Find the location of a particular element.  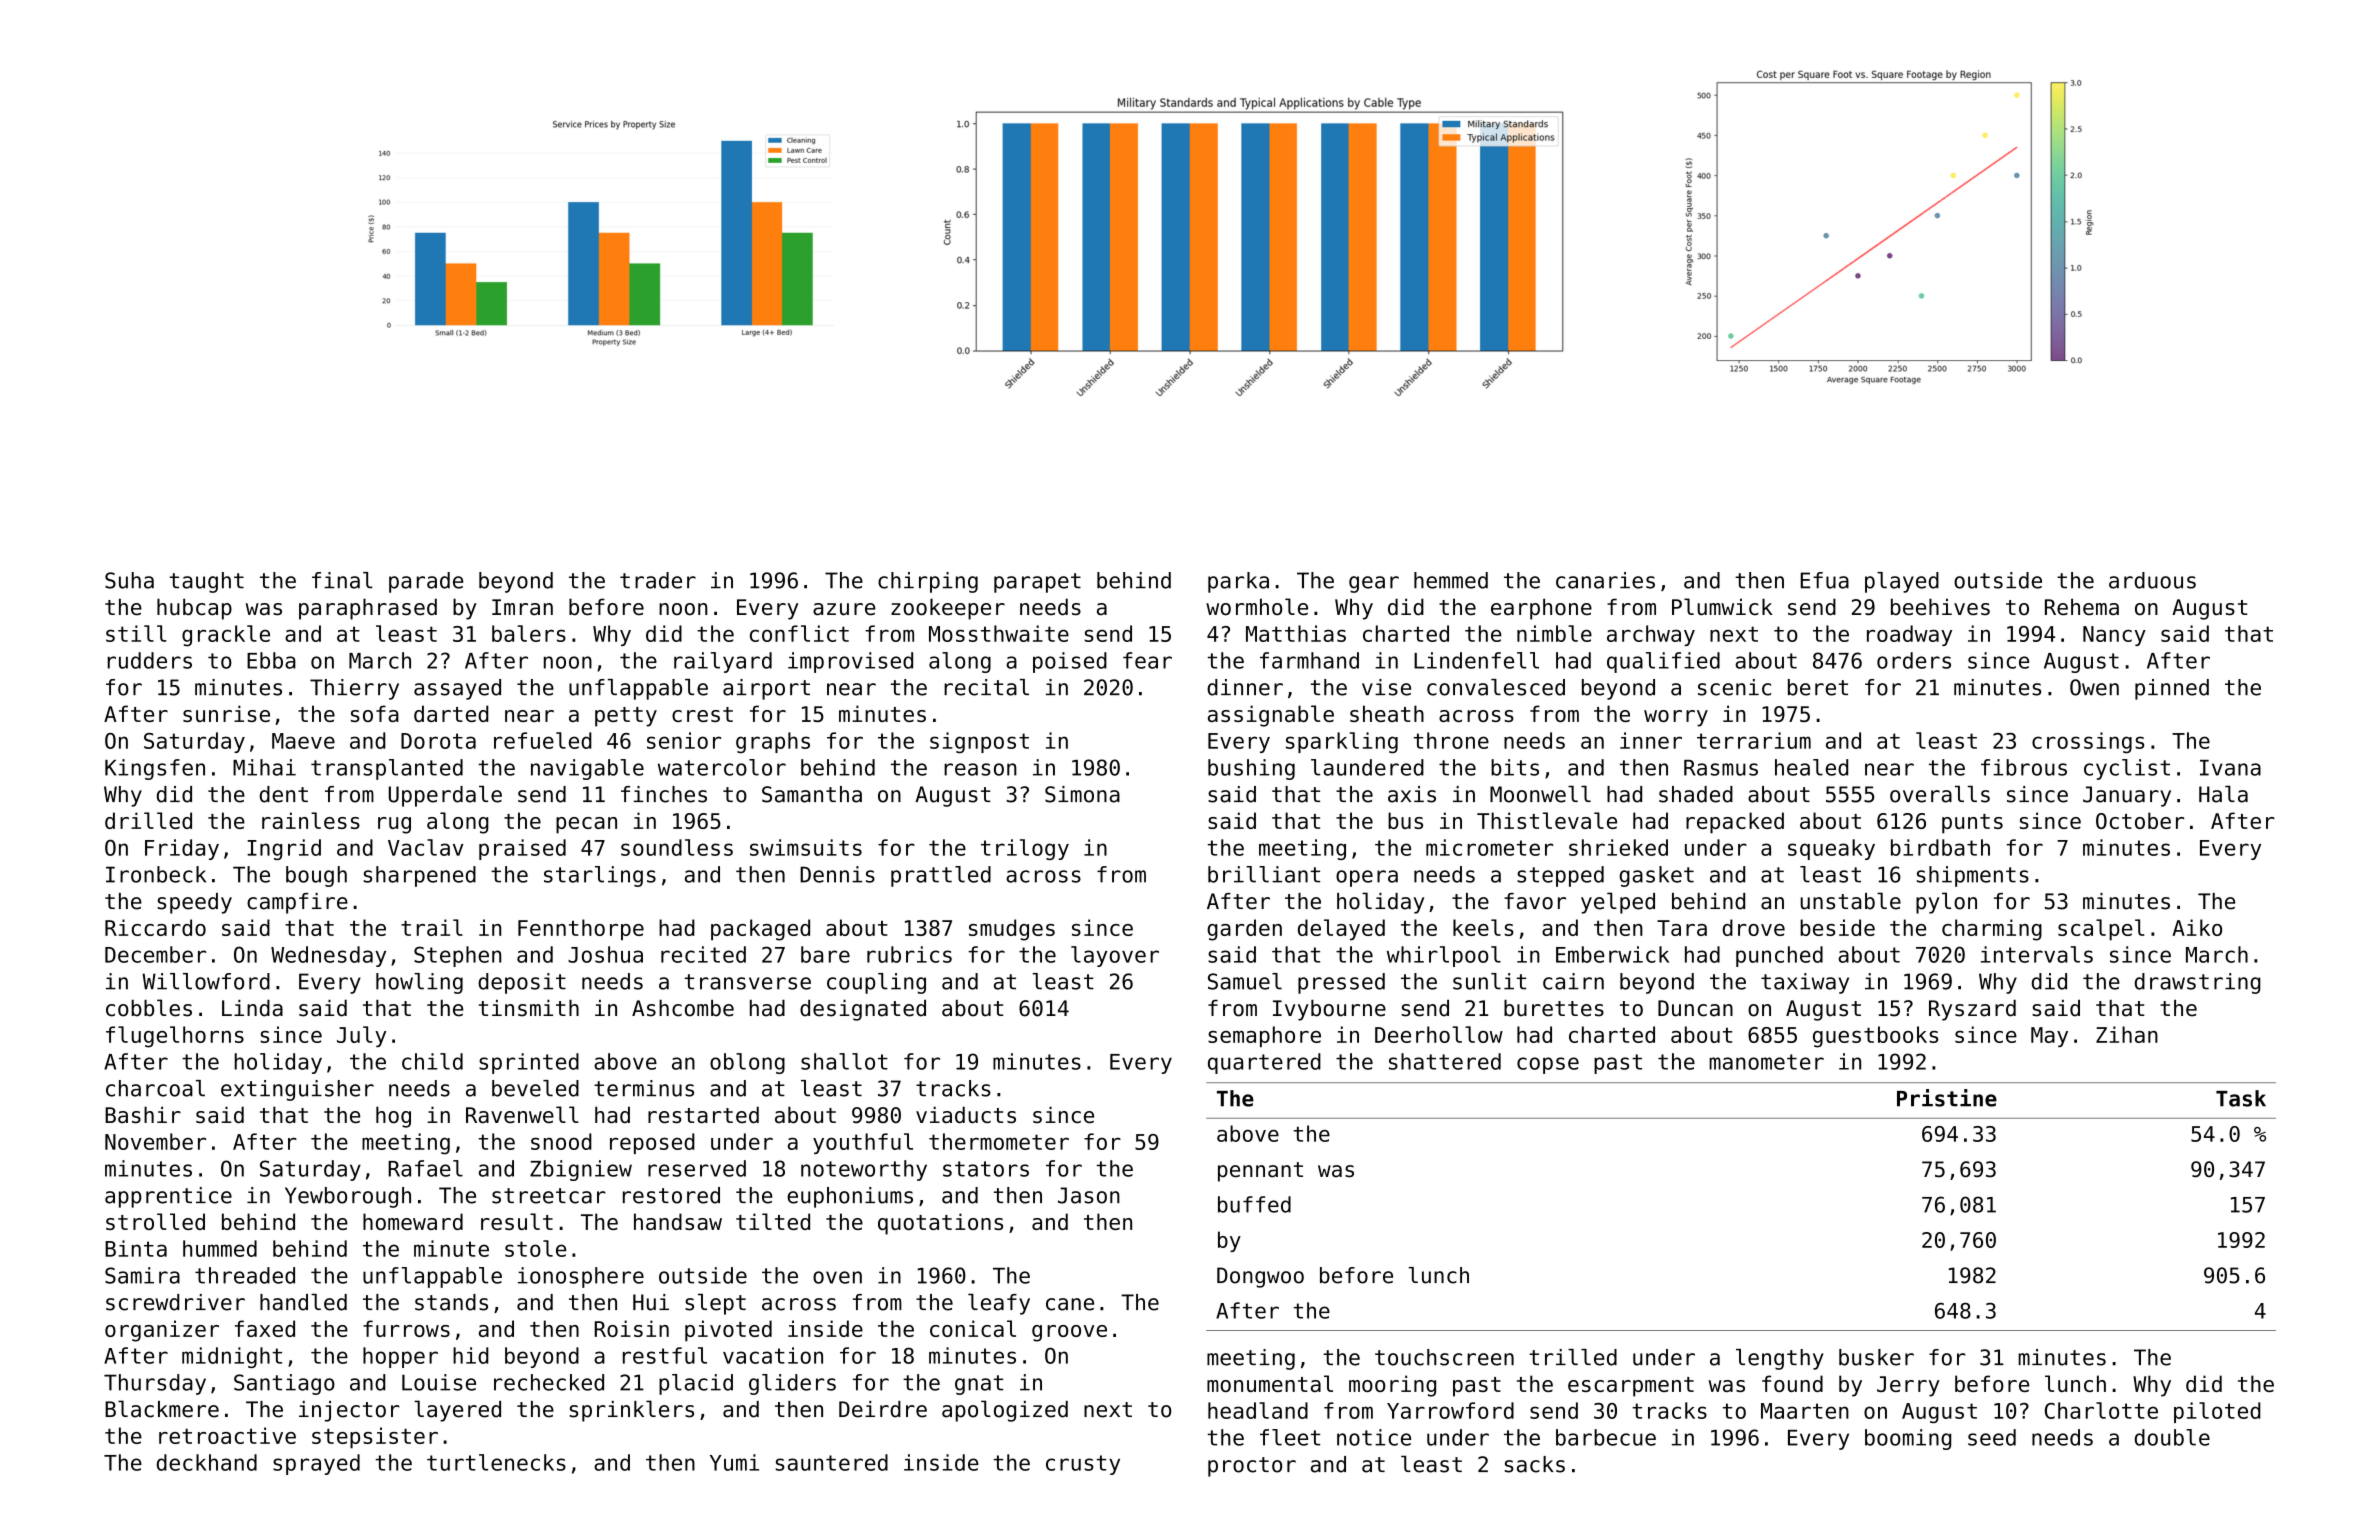

busker is located at coordinates (1876, 1357).
